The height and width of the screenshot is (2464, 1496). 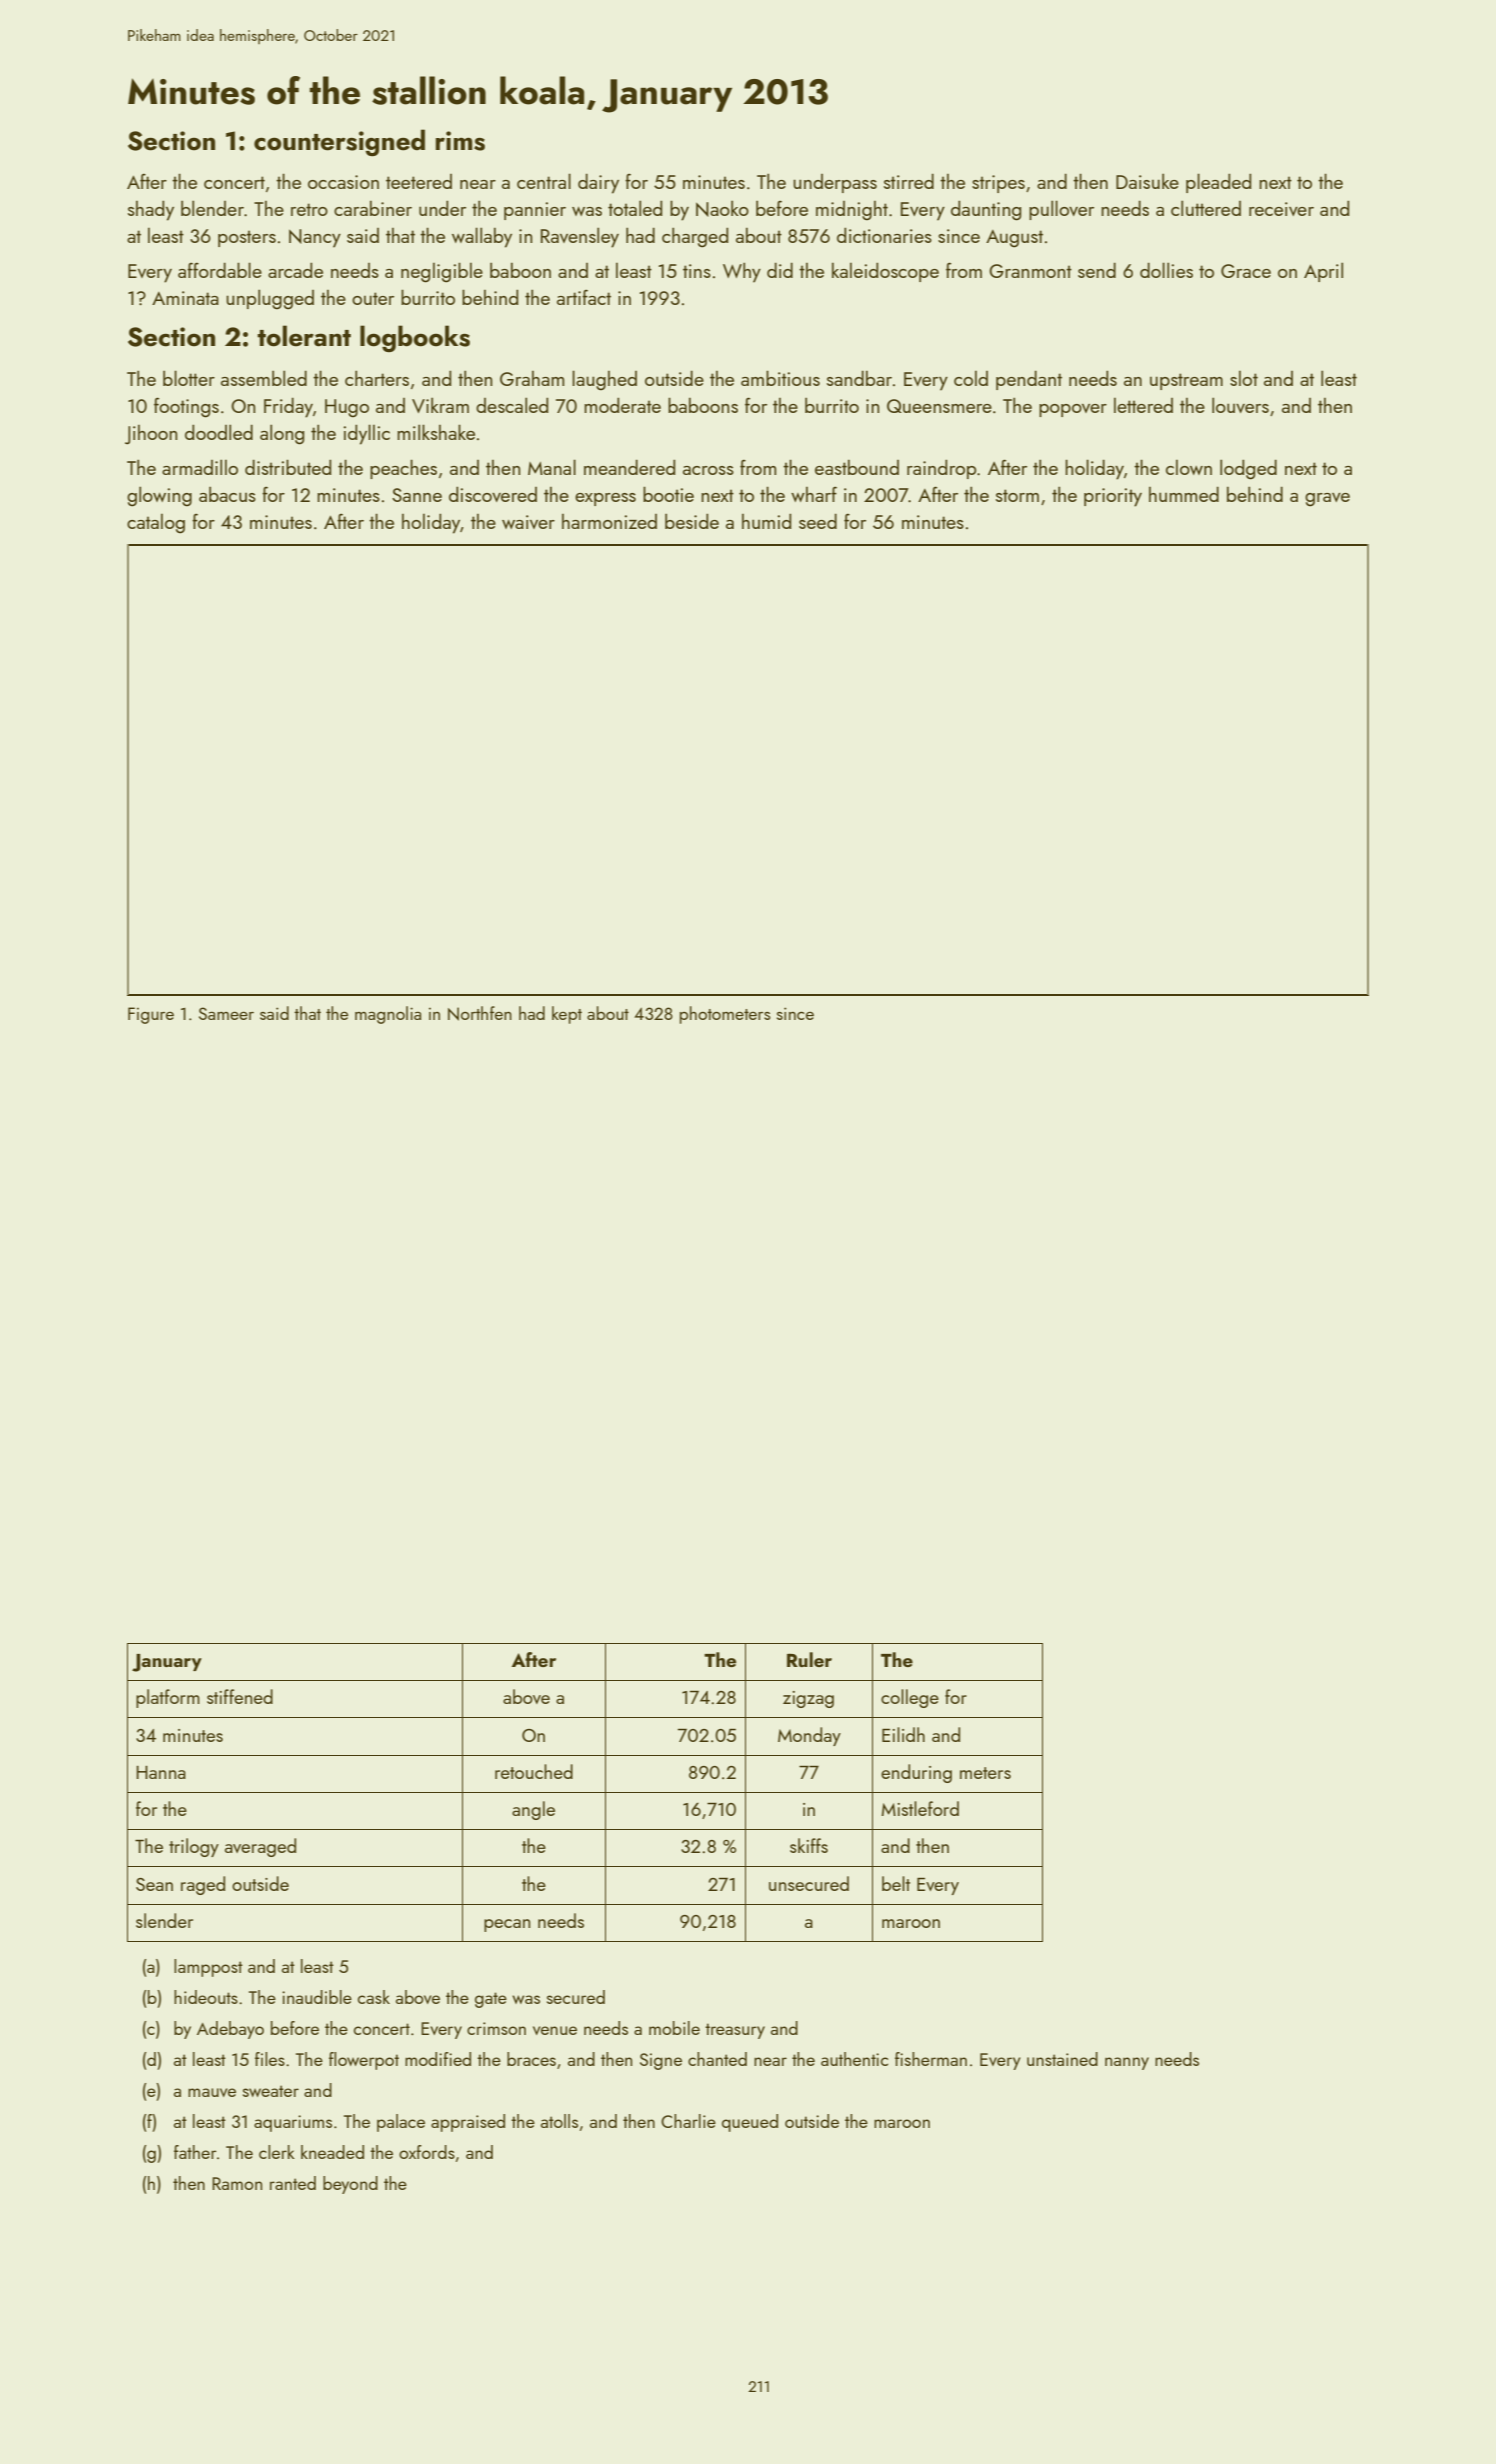 I want to click on Naoko, so click(x=722, y=209).
